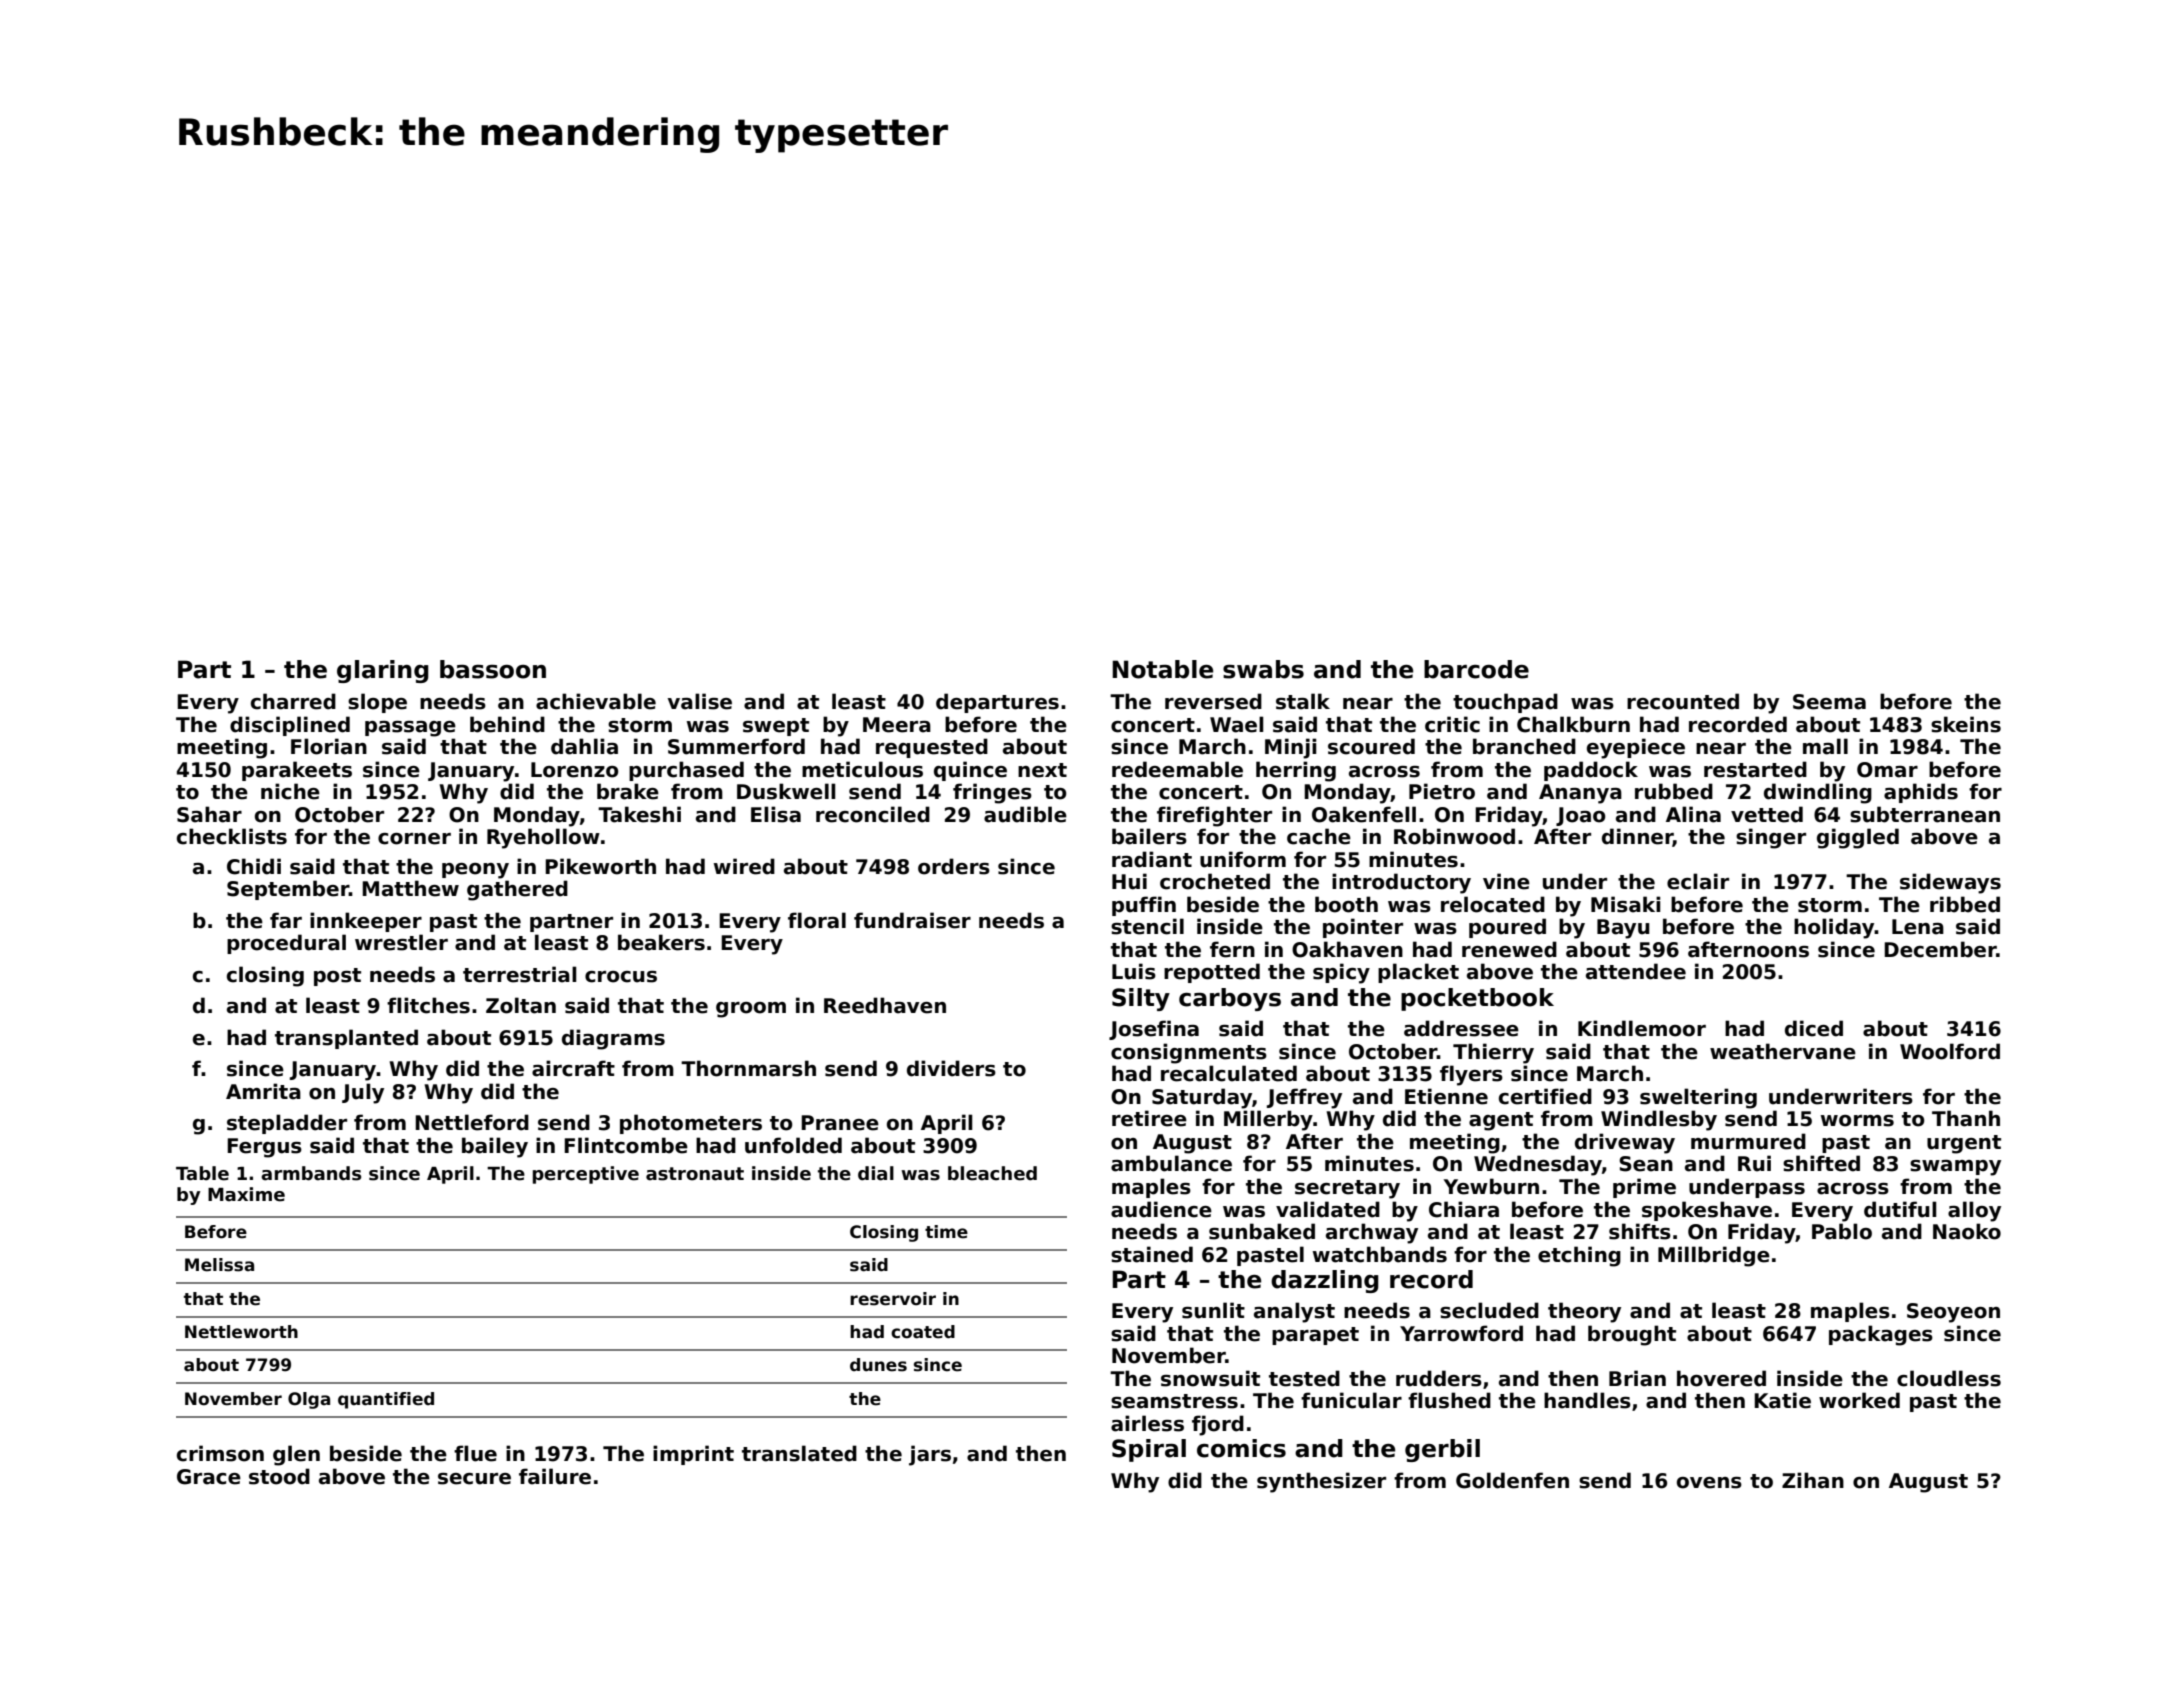 Image resolution: width=2178 pixels, height=1683 pixels. I want to click on achievable, so click(596, 701).
